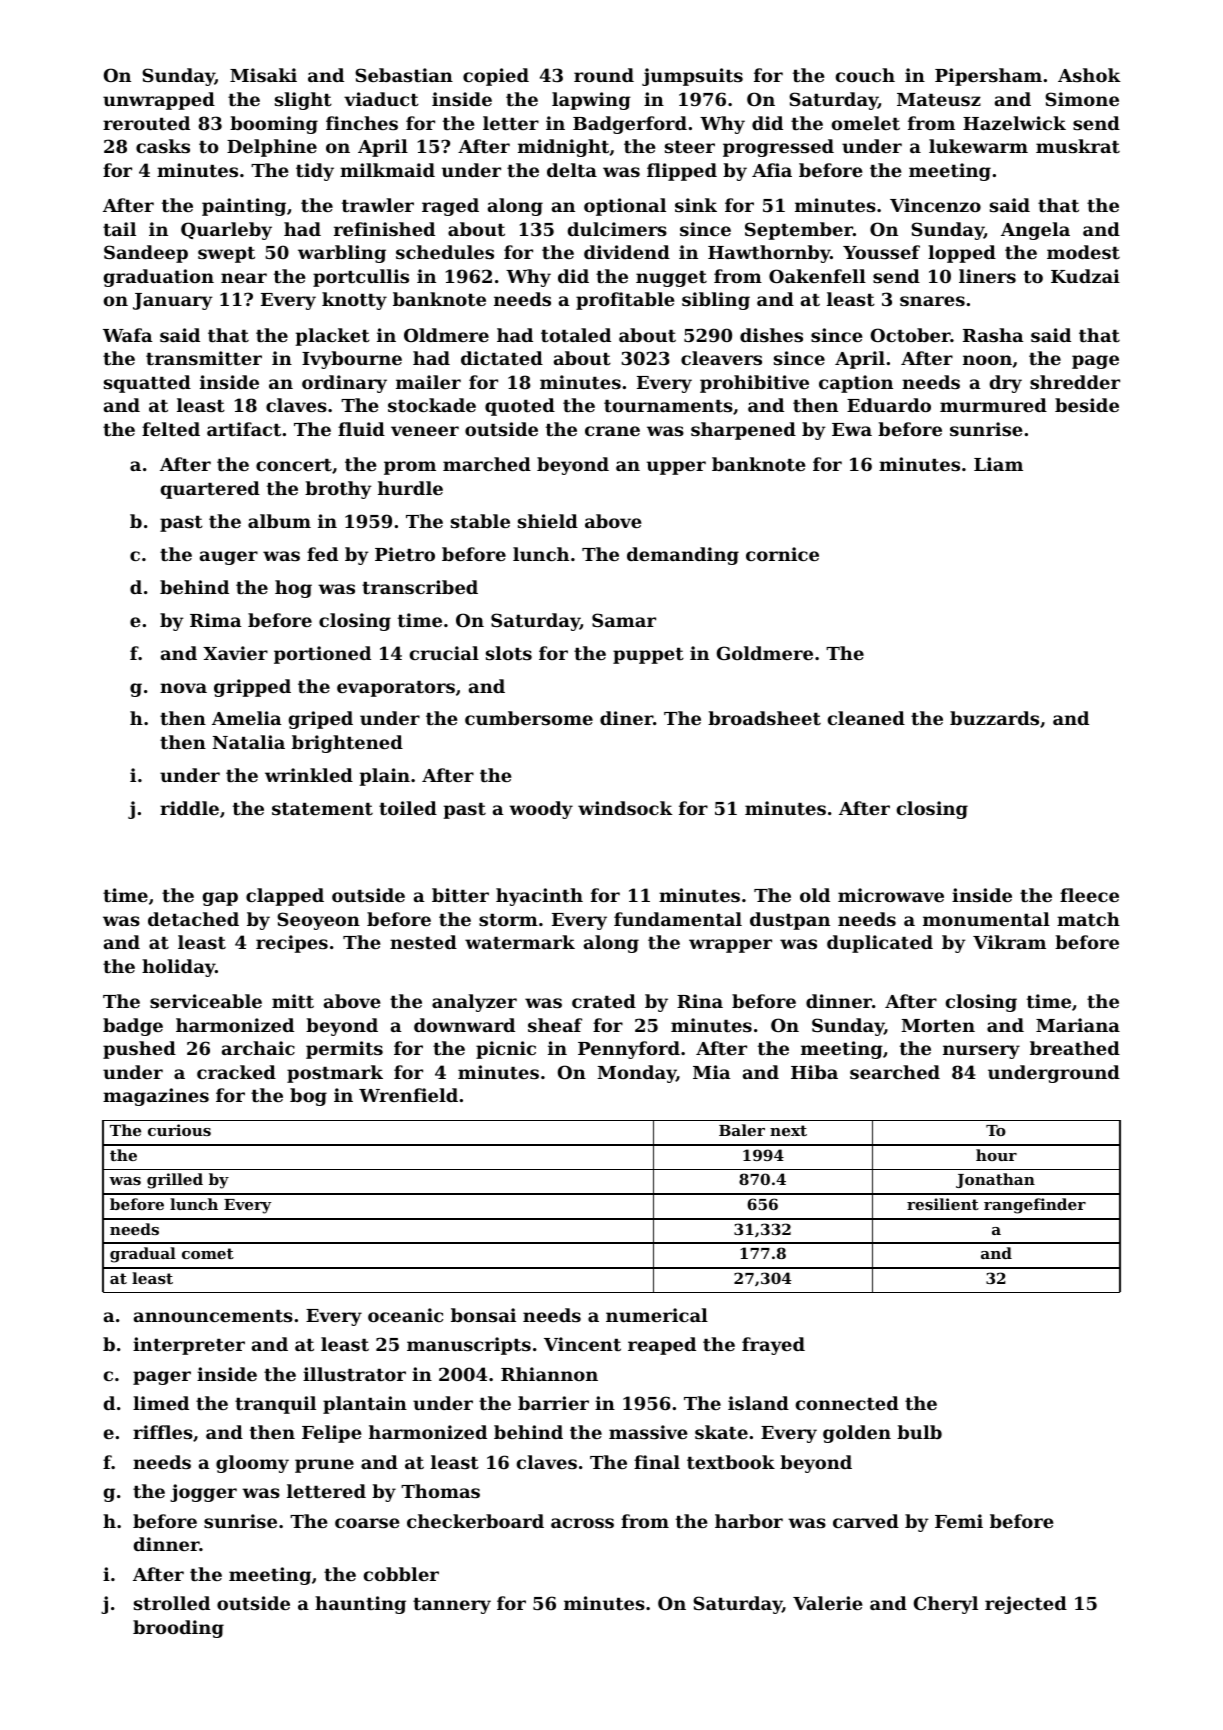 The height and width of the screenshot is (1730, 1223). Describe the element at coordinates (189, 808) in the screenshot. I see `riddle` at that location.
